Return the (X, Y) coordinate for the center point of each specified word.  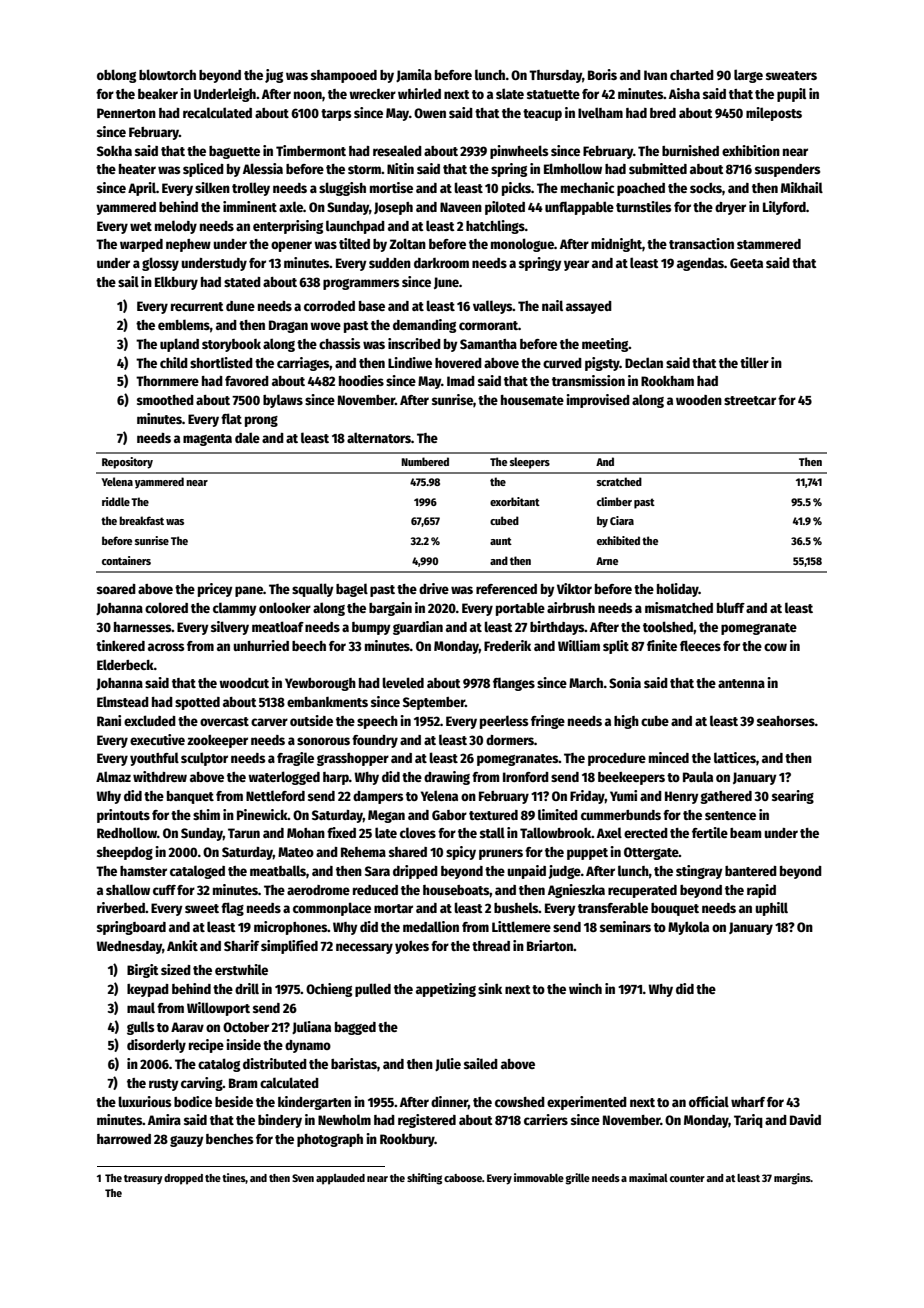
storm (364, 169)
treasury (143, 1180)
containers (126, 560)
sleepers (530, 463)
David (805, 1119)
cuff (164, 890)
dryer (730, 208)
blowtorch (167, 74)
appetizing (446, 990)
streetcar (750, 400)
